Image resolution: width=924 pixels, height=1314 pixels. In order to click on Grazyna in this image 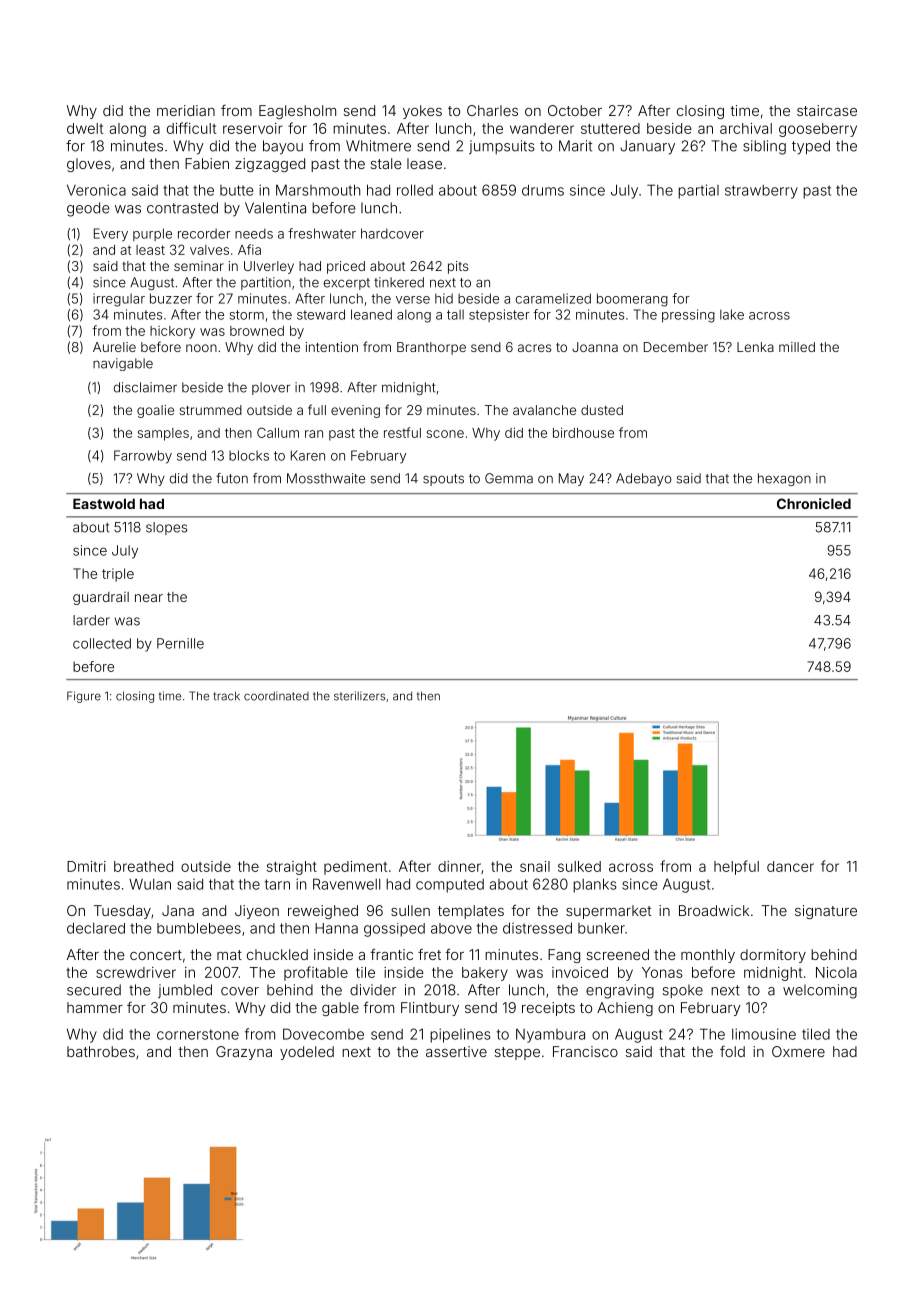, I will do `click(244, 1053)`.
